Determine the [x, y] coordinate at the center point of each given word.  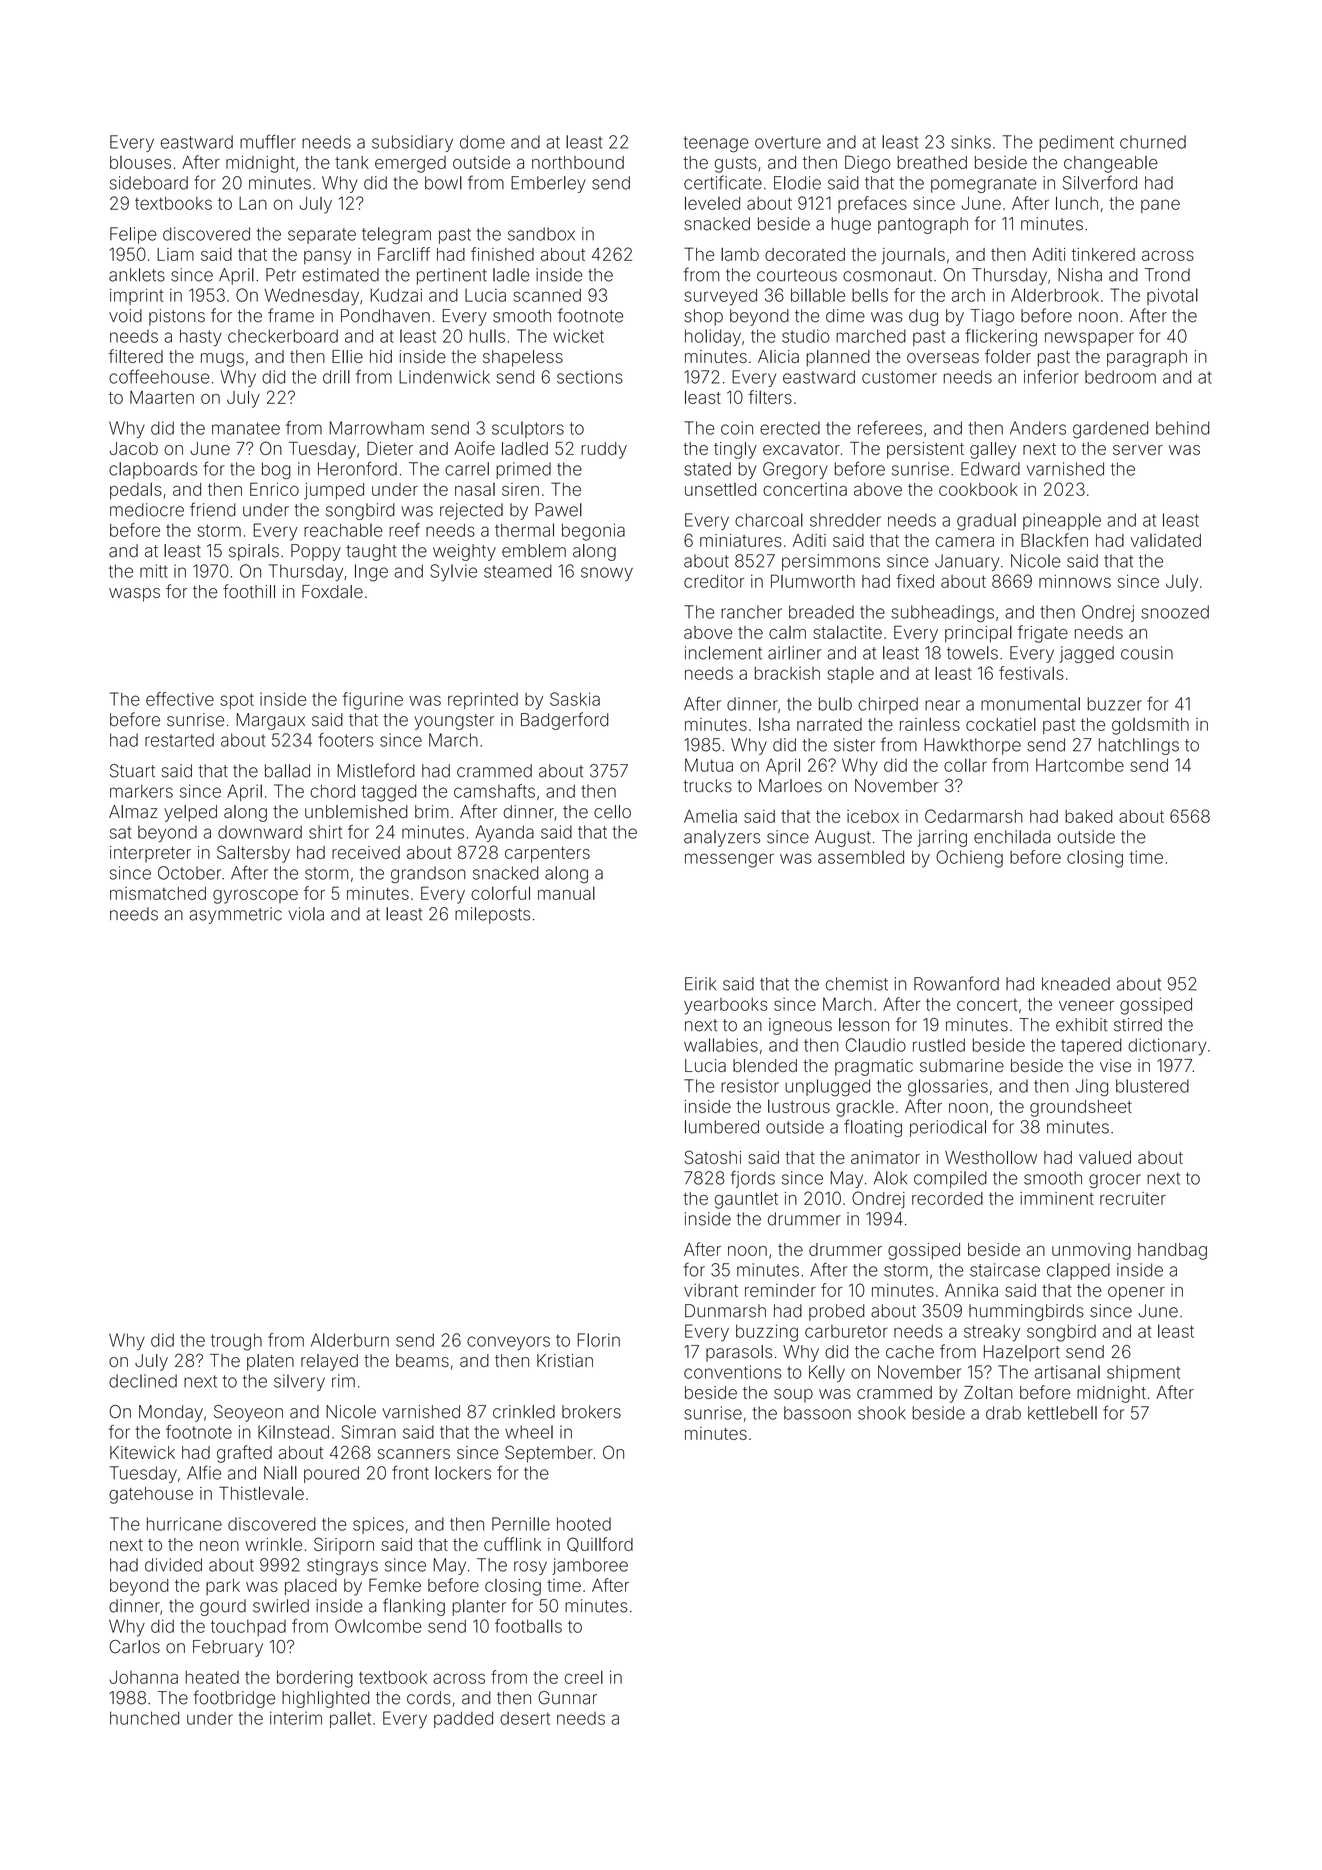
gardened [1110, 430]
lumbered [722, 1127]
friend [213, 509]
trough [236, 1342]
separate [322, 236]
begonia [593, 532]
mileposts [492, 915]
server [1138, 450]
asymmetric [235, 915]
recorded [947, 1198]
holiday [713, 337]
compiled [950, 1179]
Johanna [143, 1677]
